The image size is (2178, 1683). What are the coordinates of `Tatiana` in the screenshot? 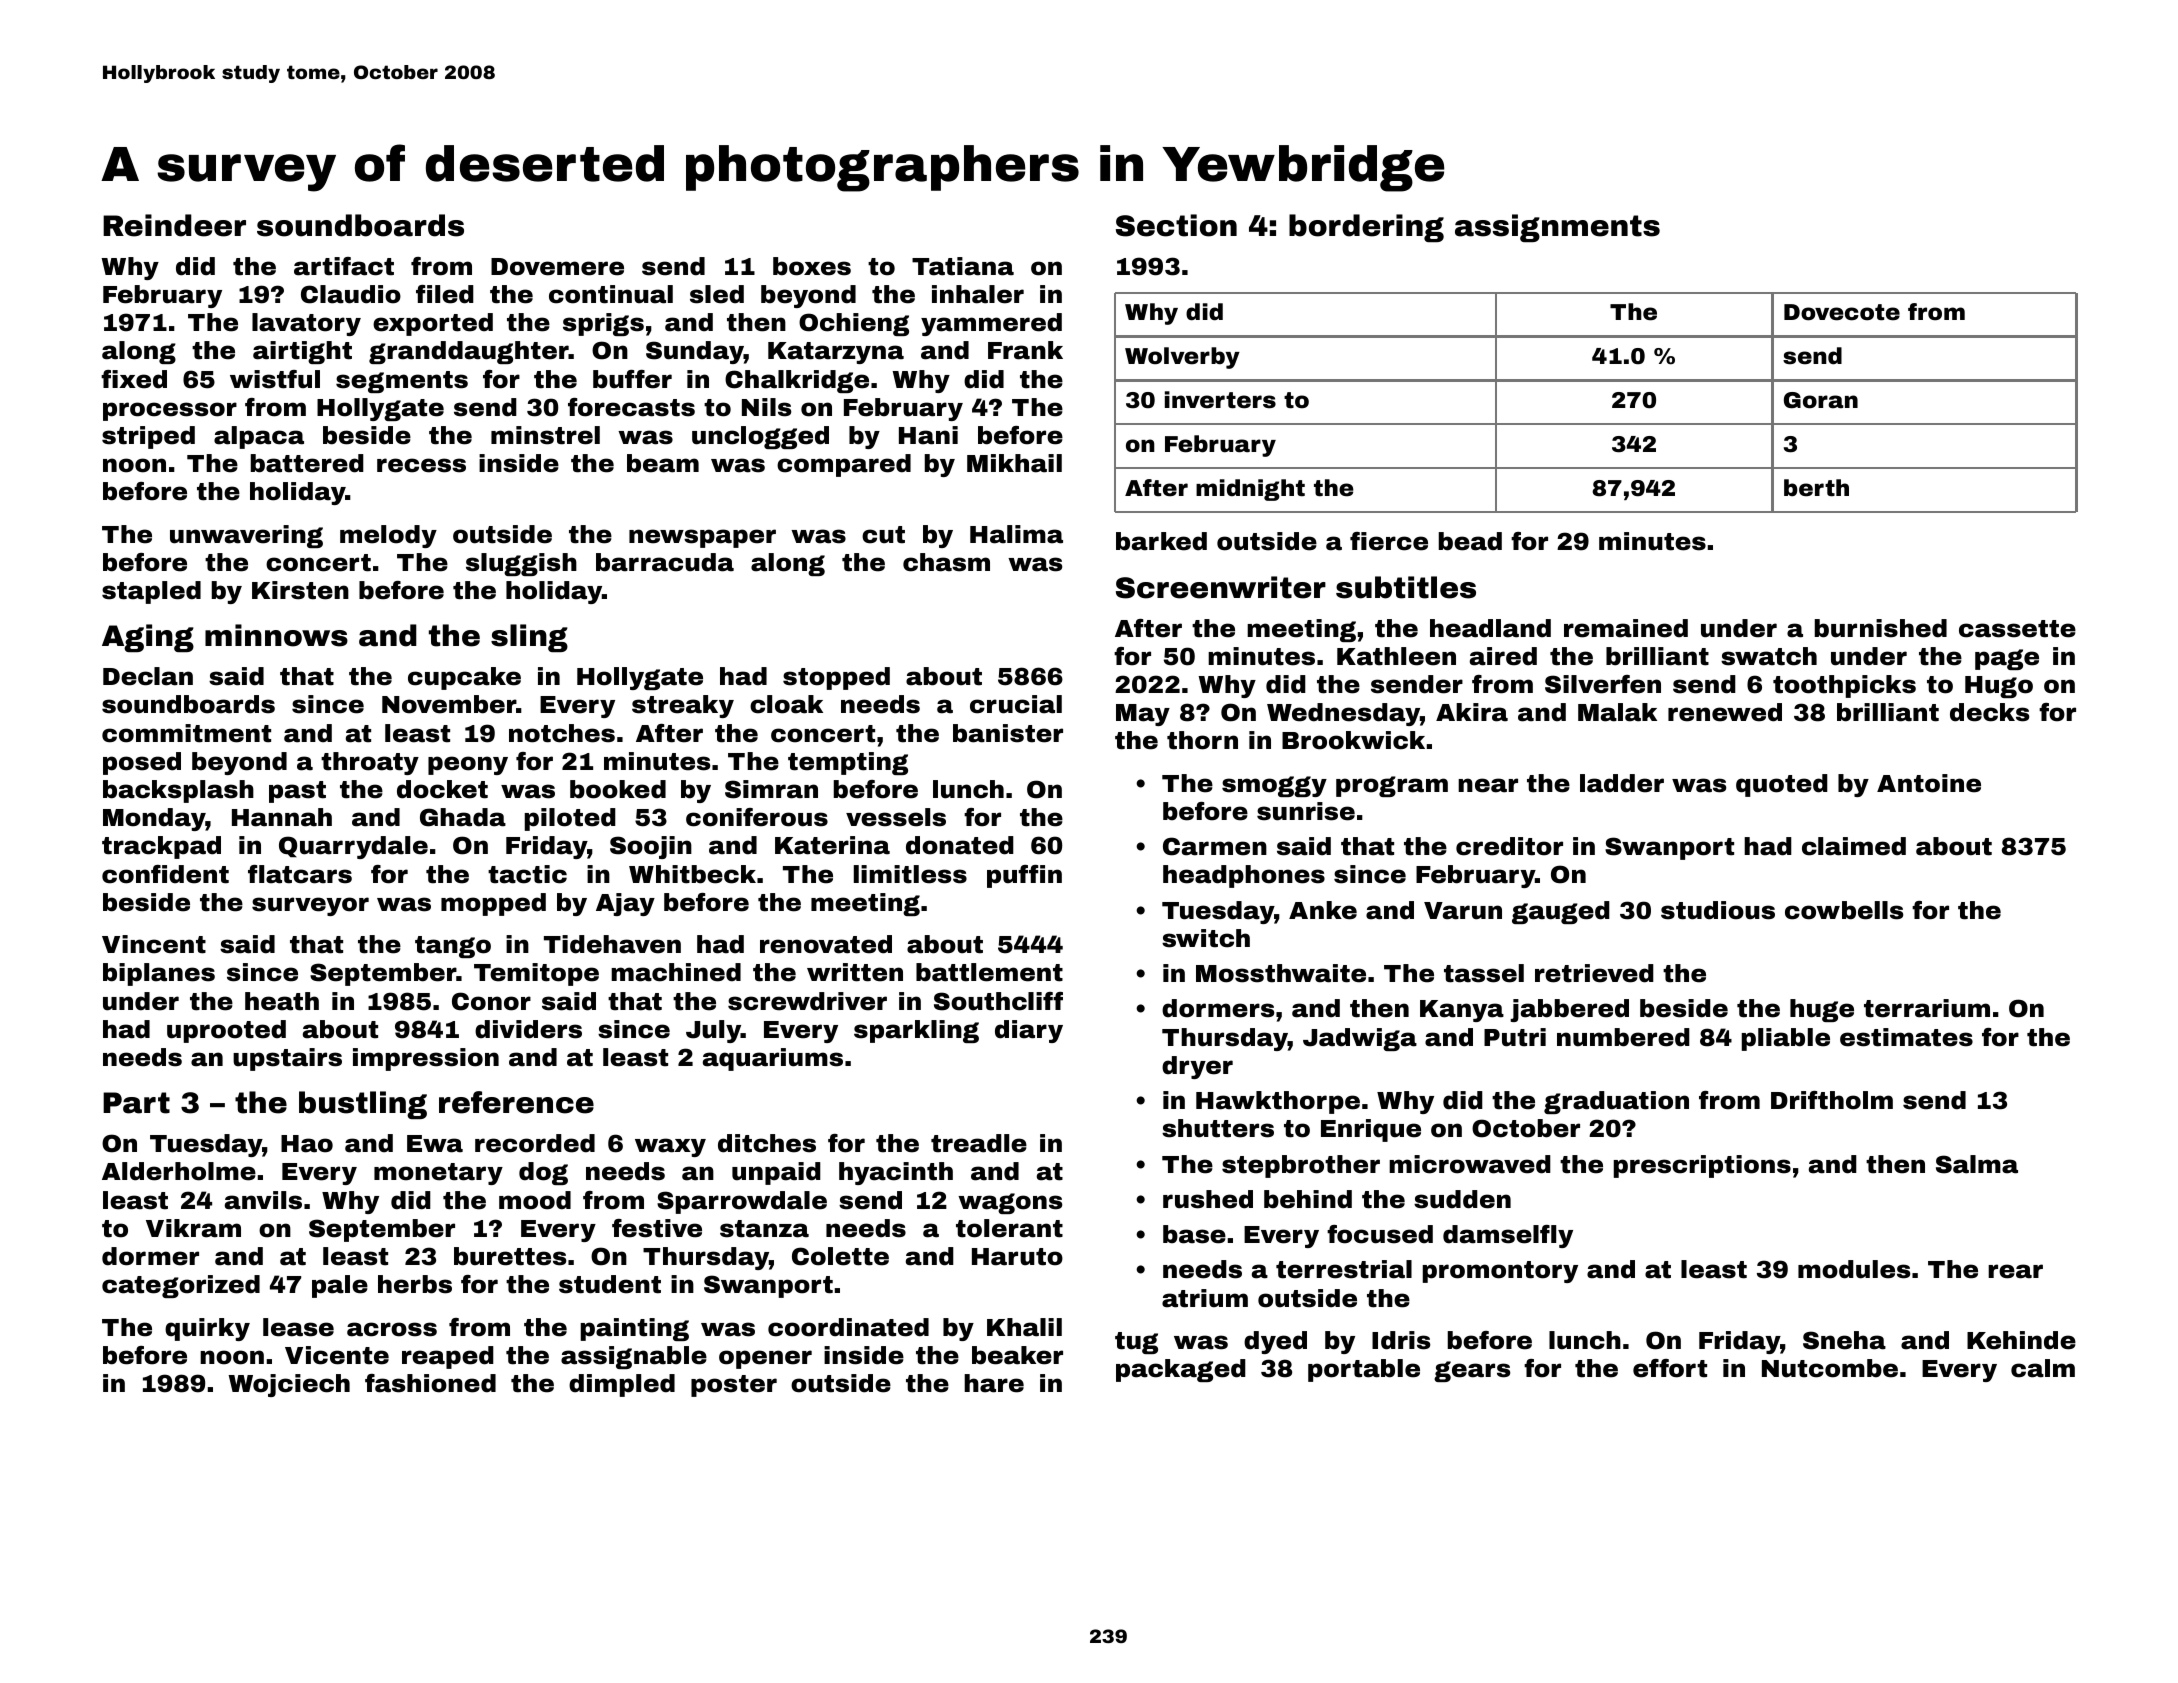 It's located at (963, 266).
